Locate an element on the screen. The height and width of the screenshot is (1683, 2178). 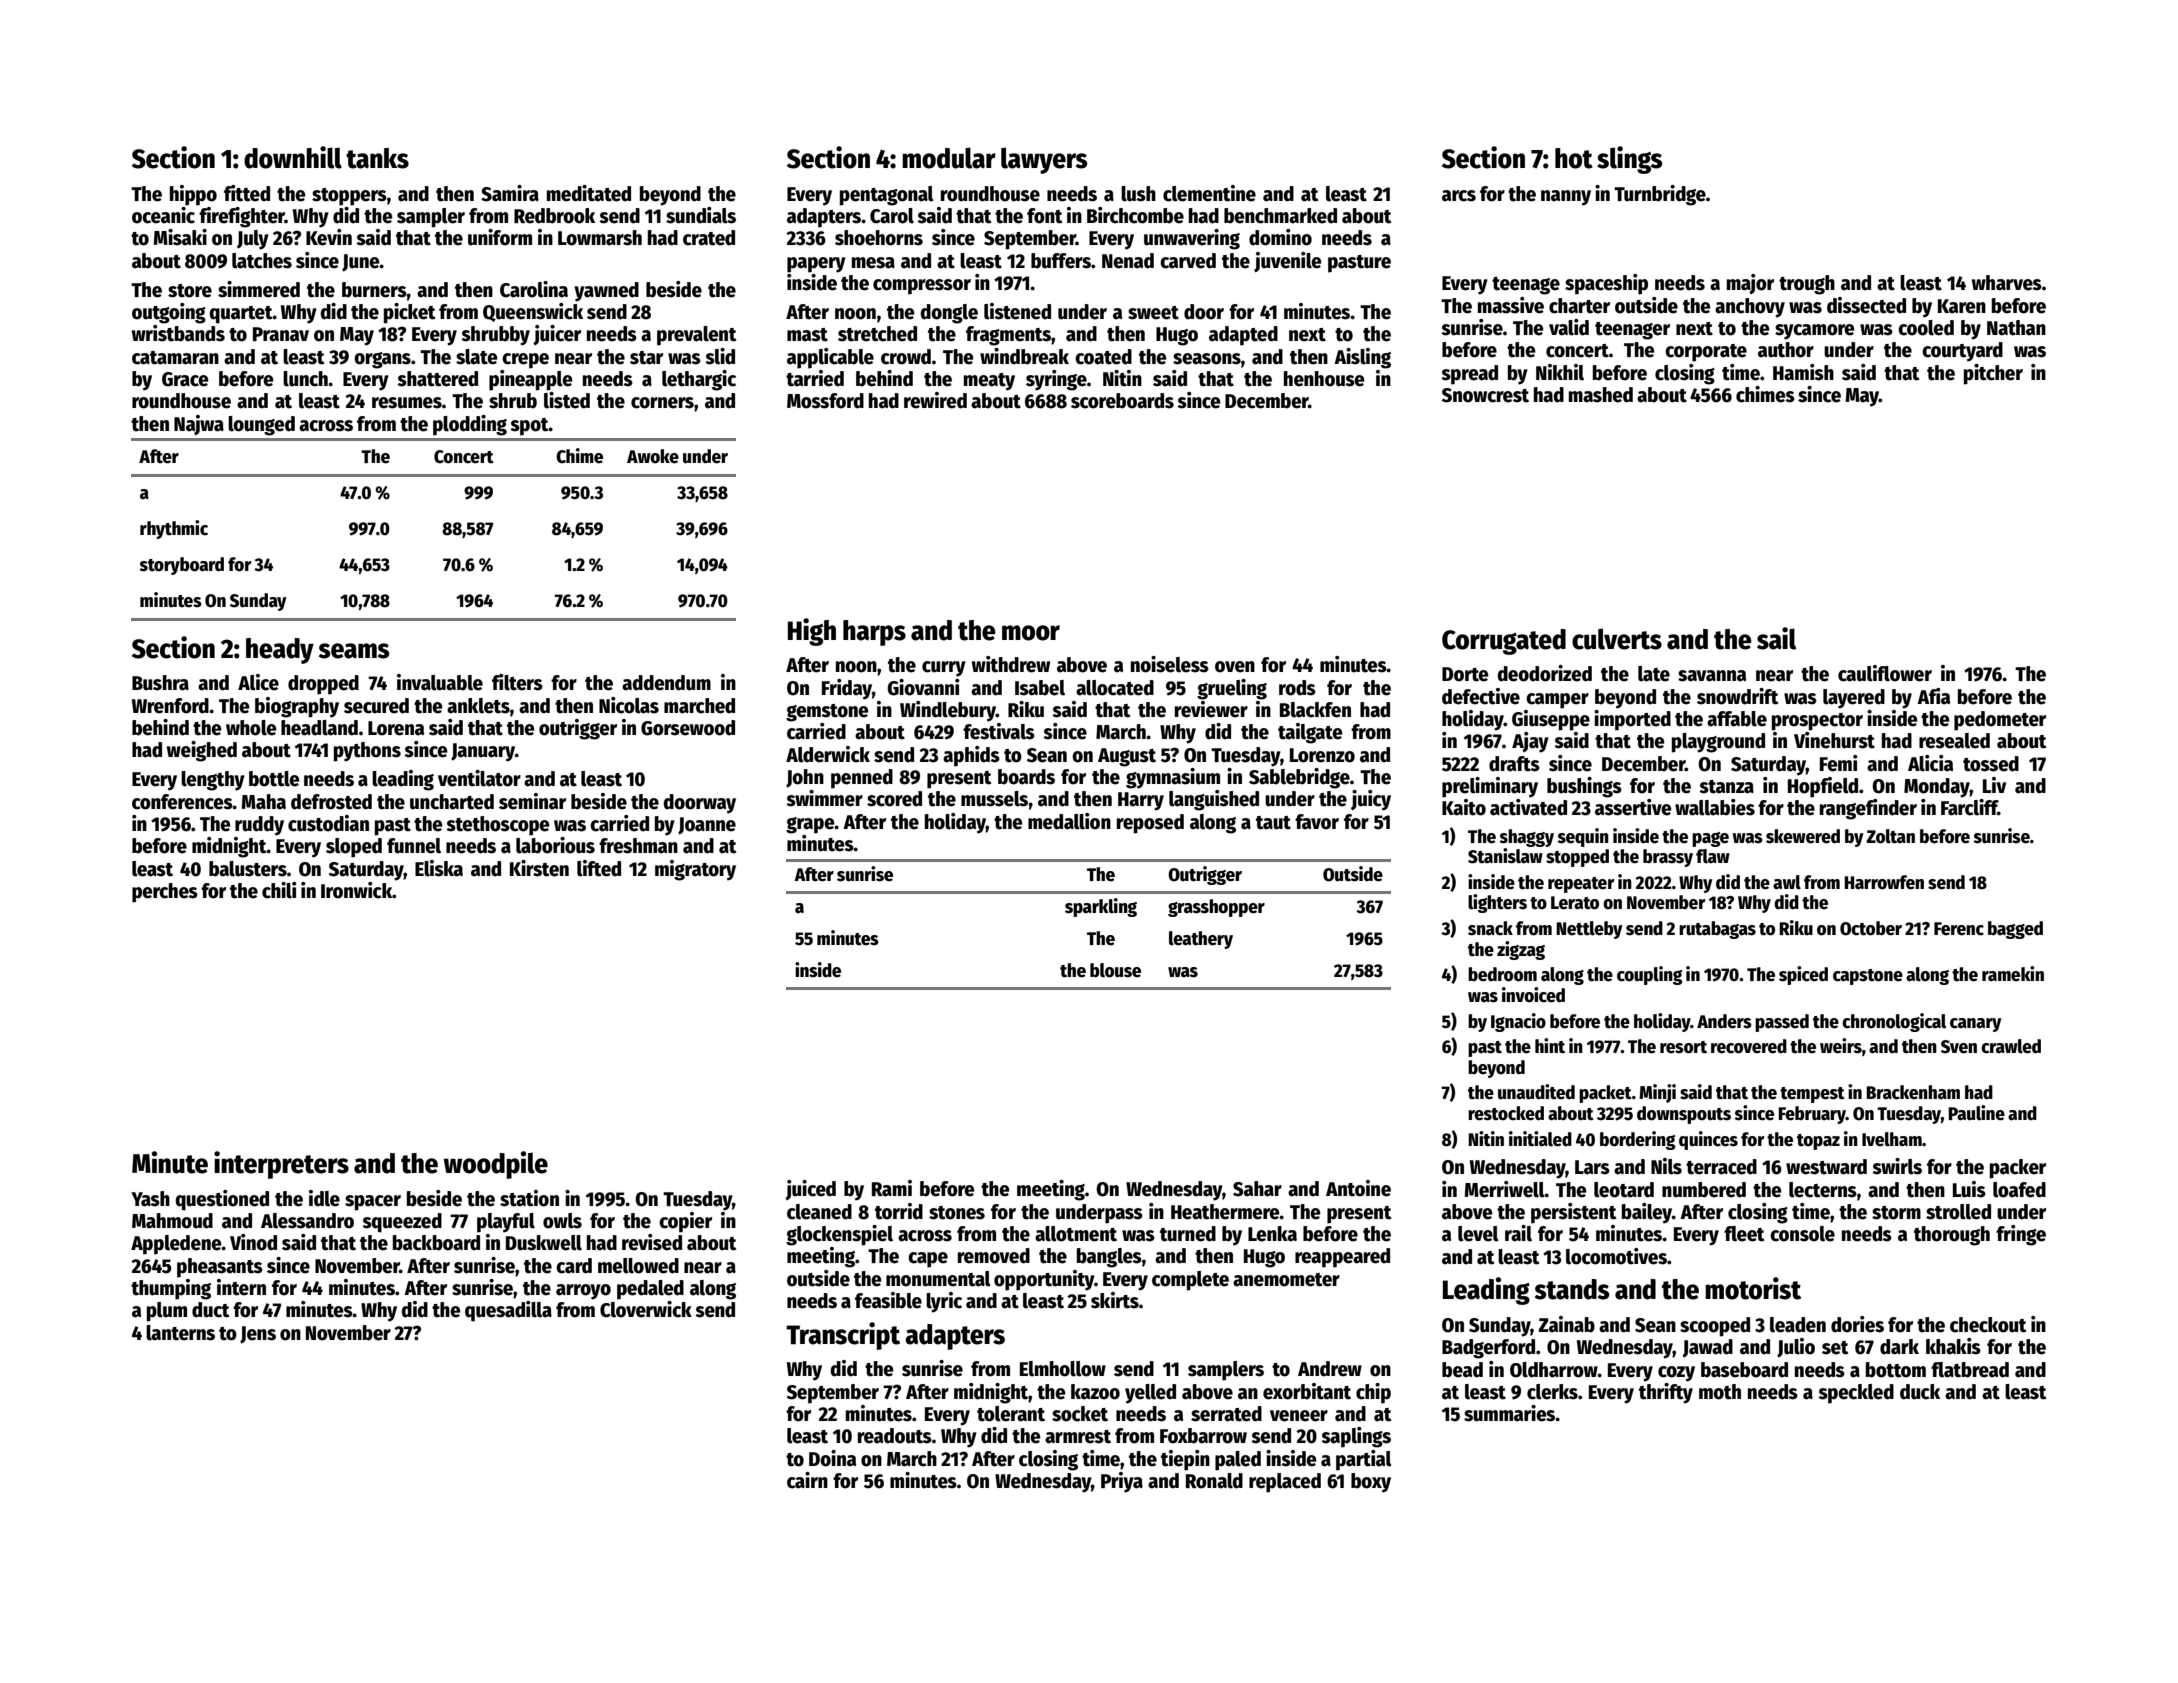
Ignacio is located at coordinates (1518, 1022).
